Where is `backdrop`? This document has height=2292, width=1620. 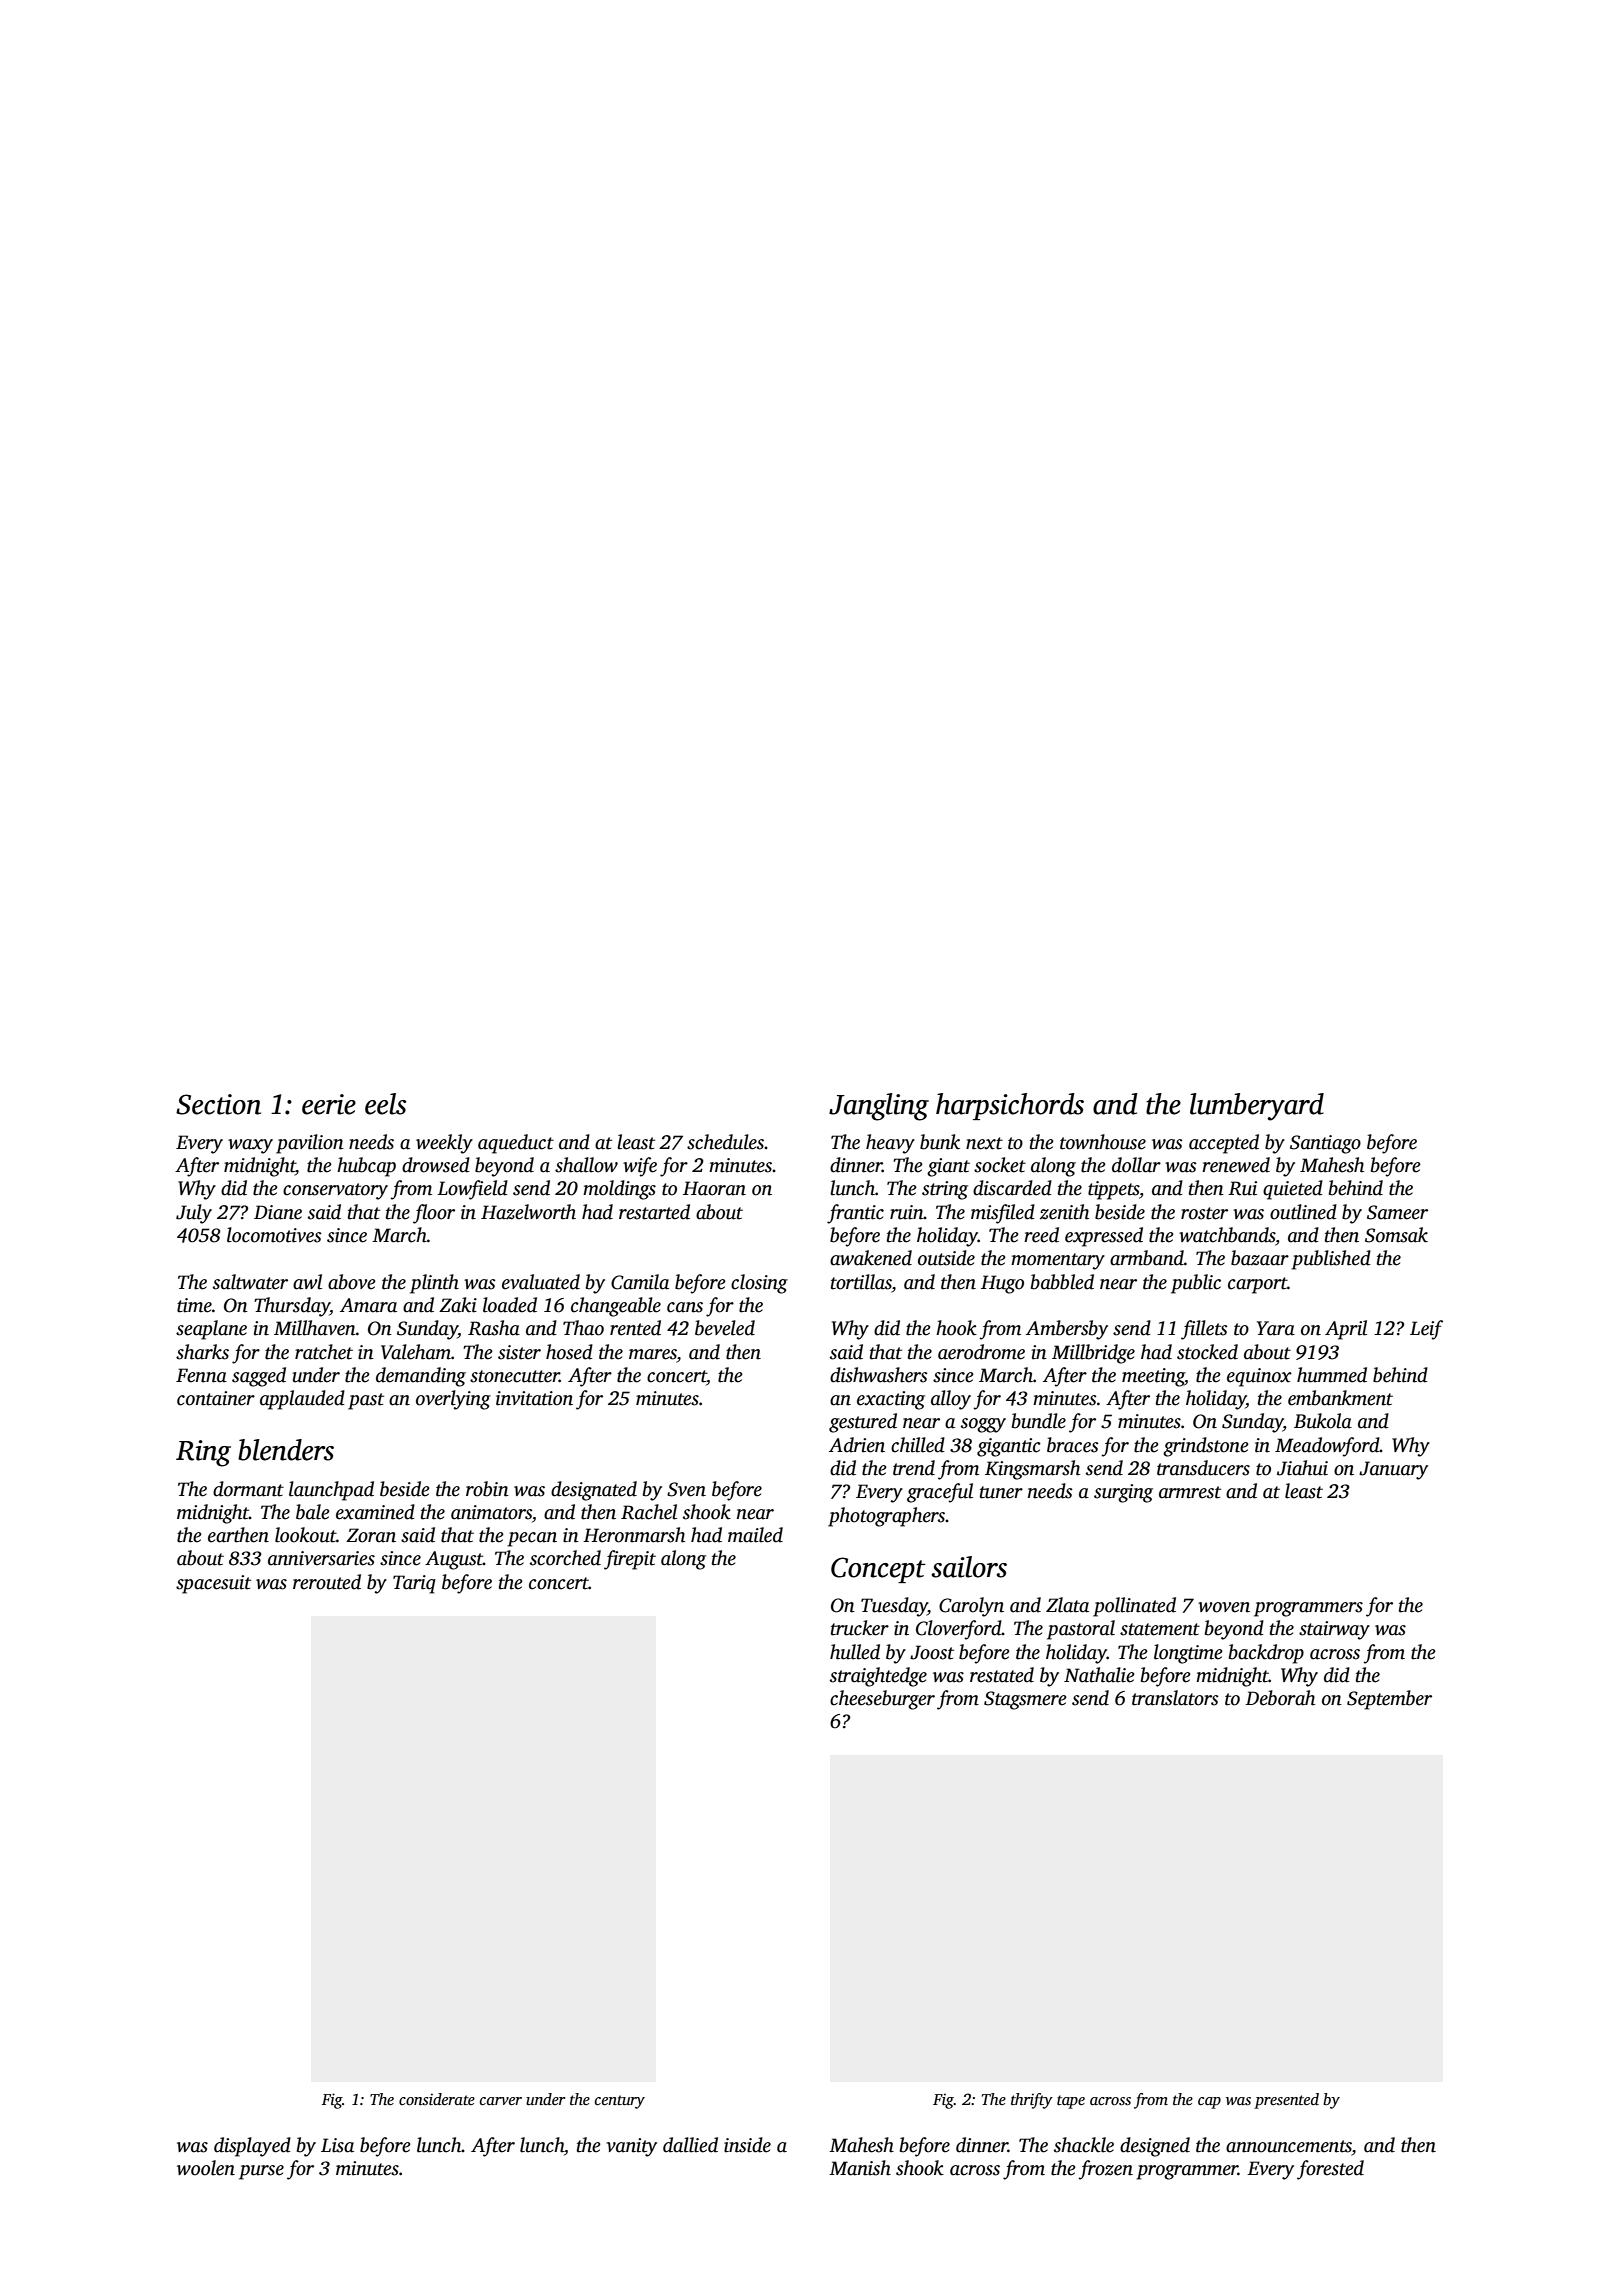
backdrop is located at coordinates (1266, 1654).
